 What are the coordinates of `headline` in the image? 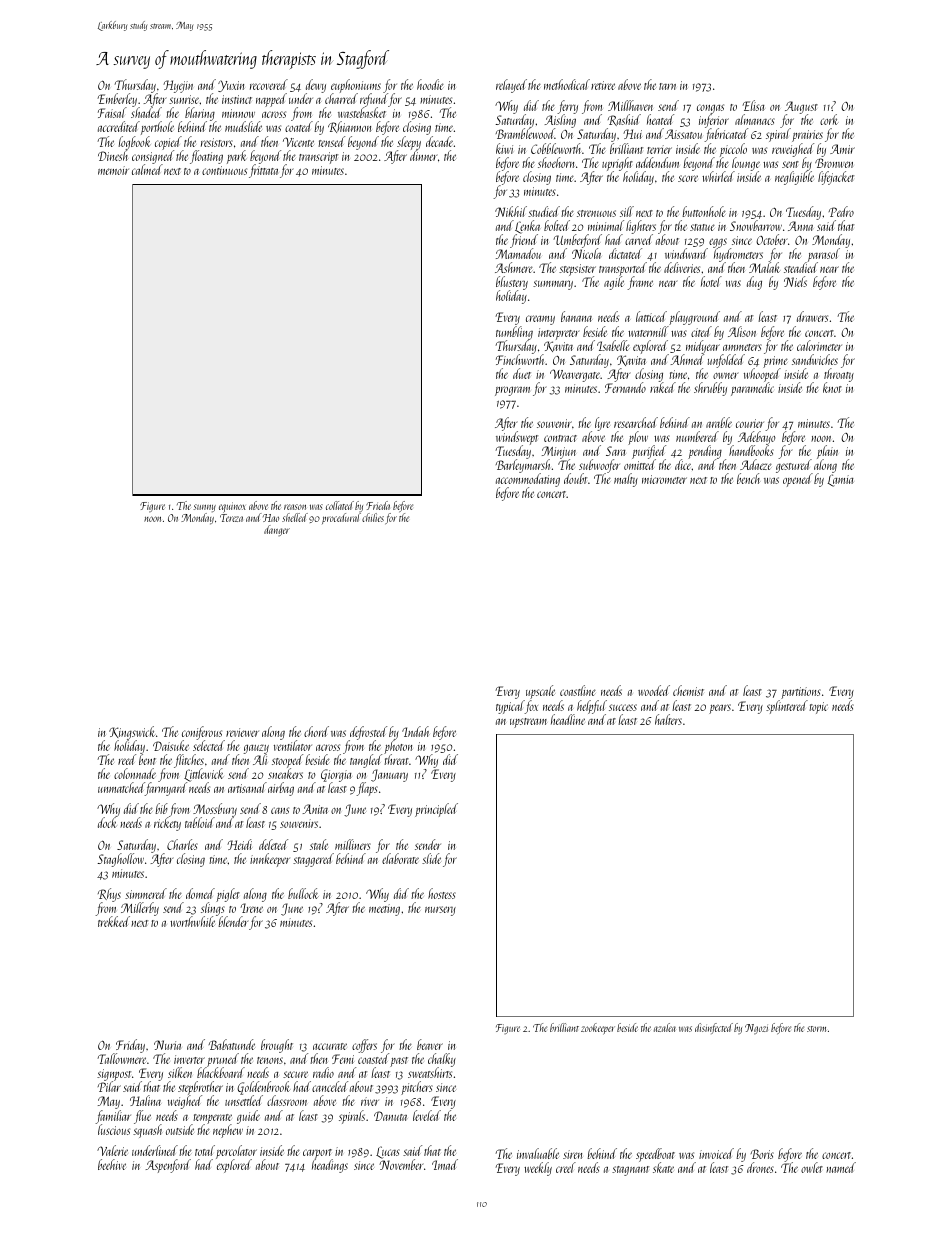 It's located at (568, 719).
